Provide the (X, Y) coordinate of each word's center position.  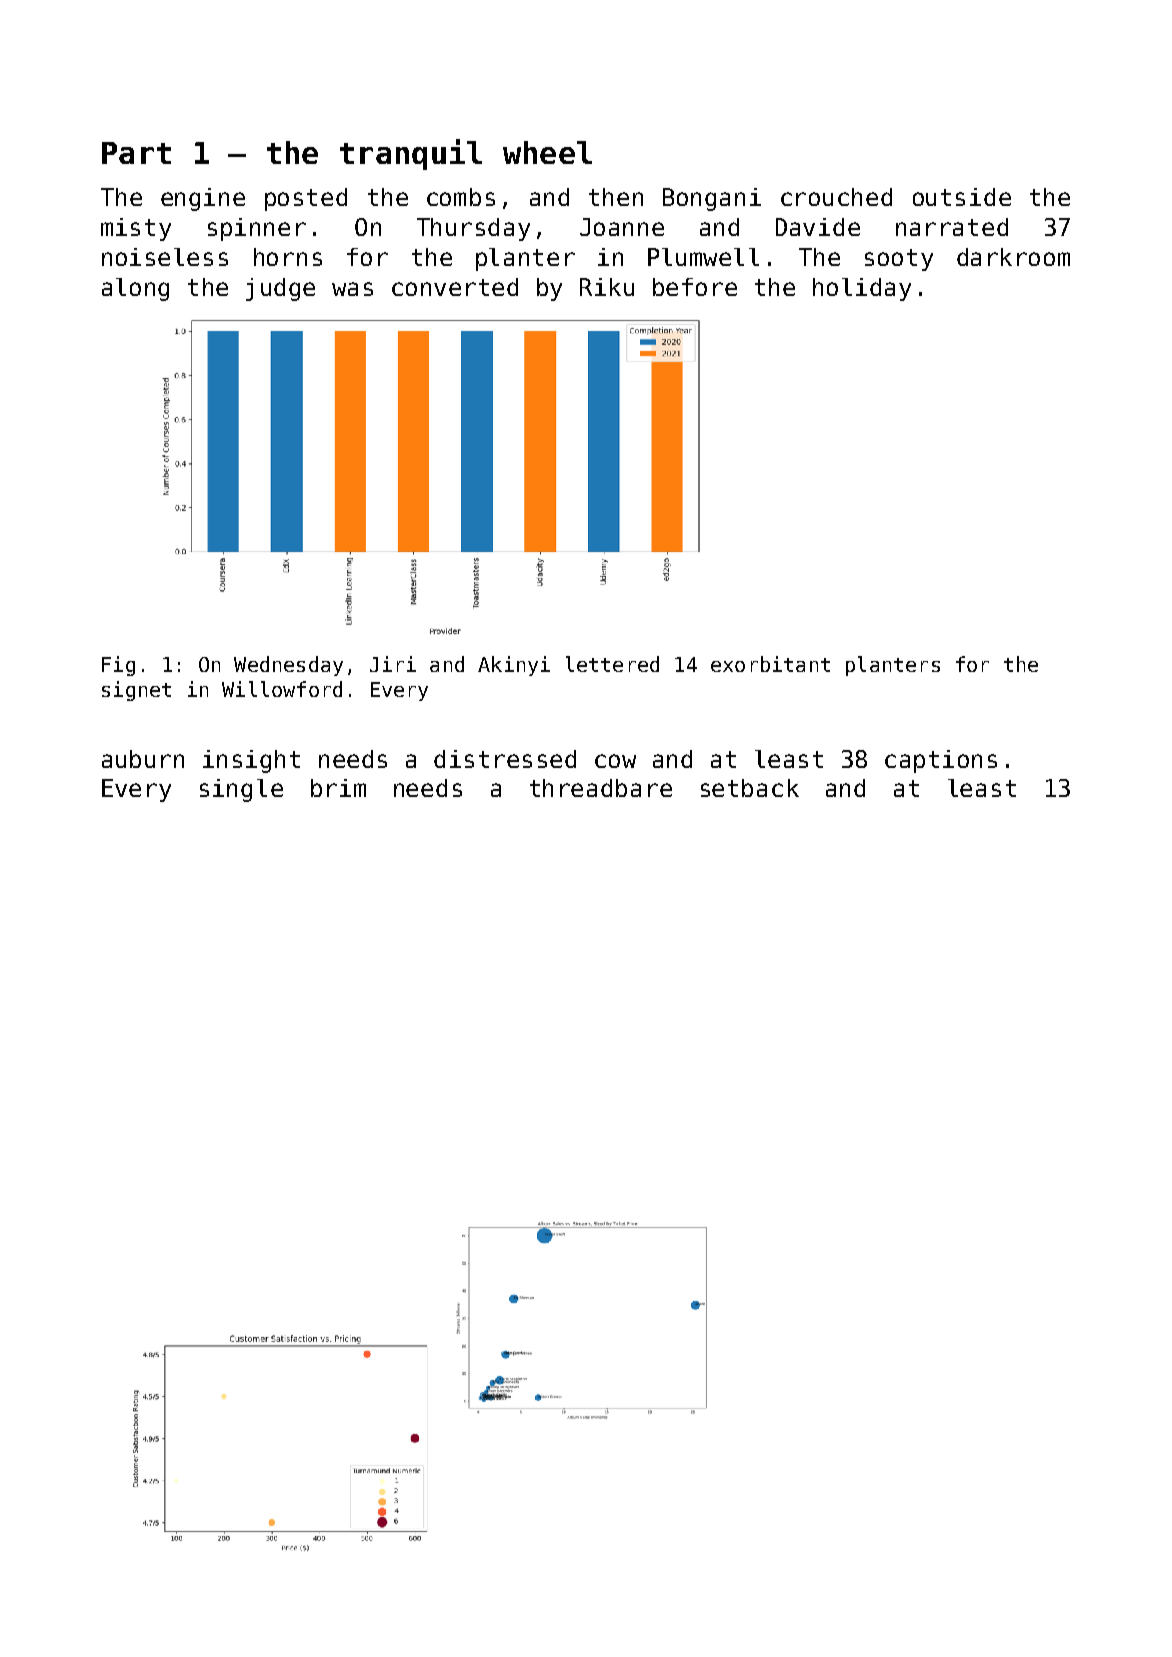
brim (338, 788)
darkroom (1013, 257)
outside (962, 197)
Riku (607, 287)
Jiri (393, 664)
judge (280, 289)
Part (136, 153)
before (695, 287)
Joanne (622, 227)
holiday (862, 289)
